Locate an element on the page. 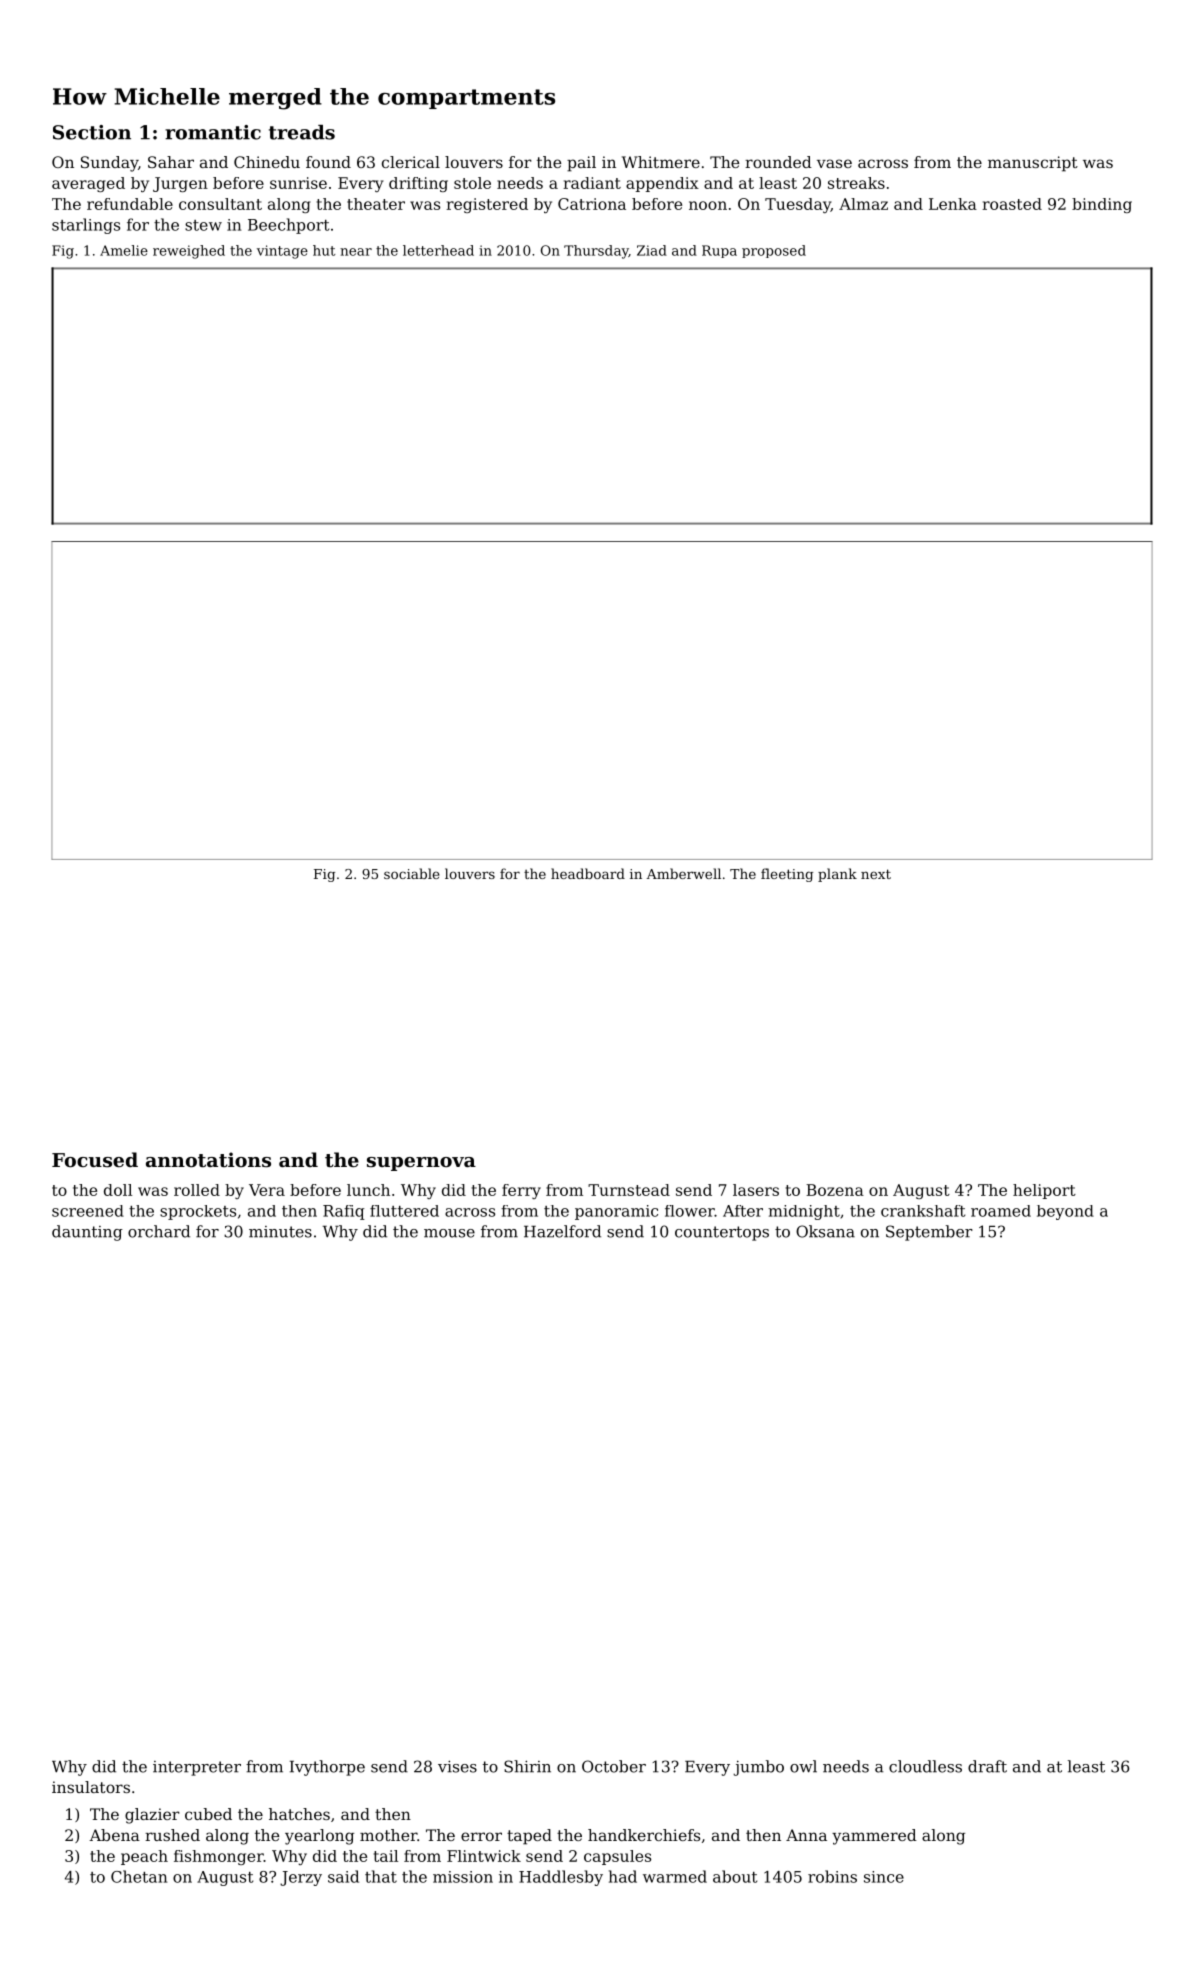  Rafiq is located at coordinates (344, 1212).
